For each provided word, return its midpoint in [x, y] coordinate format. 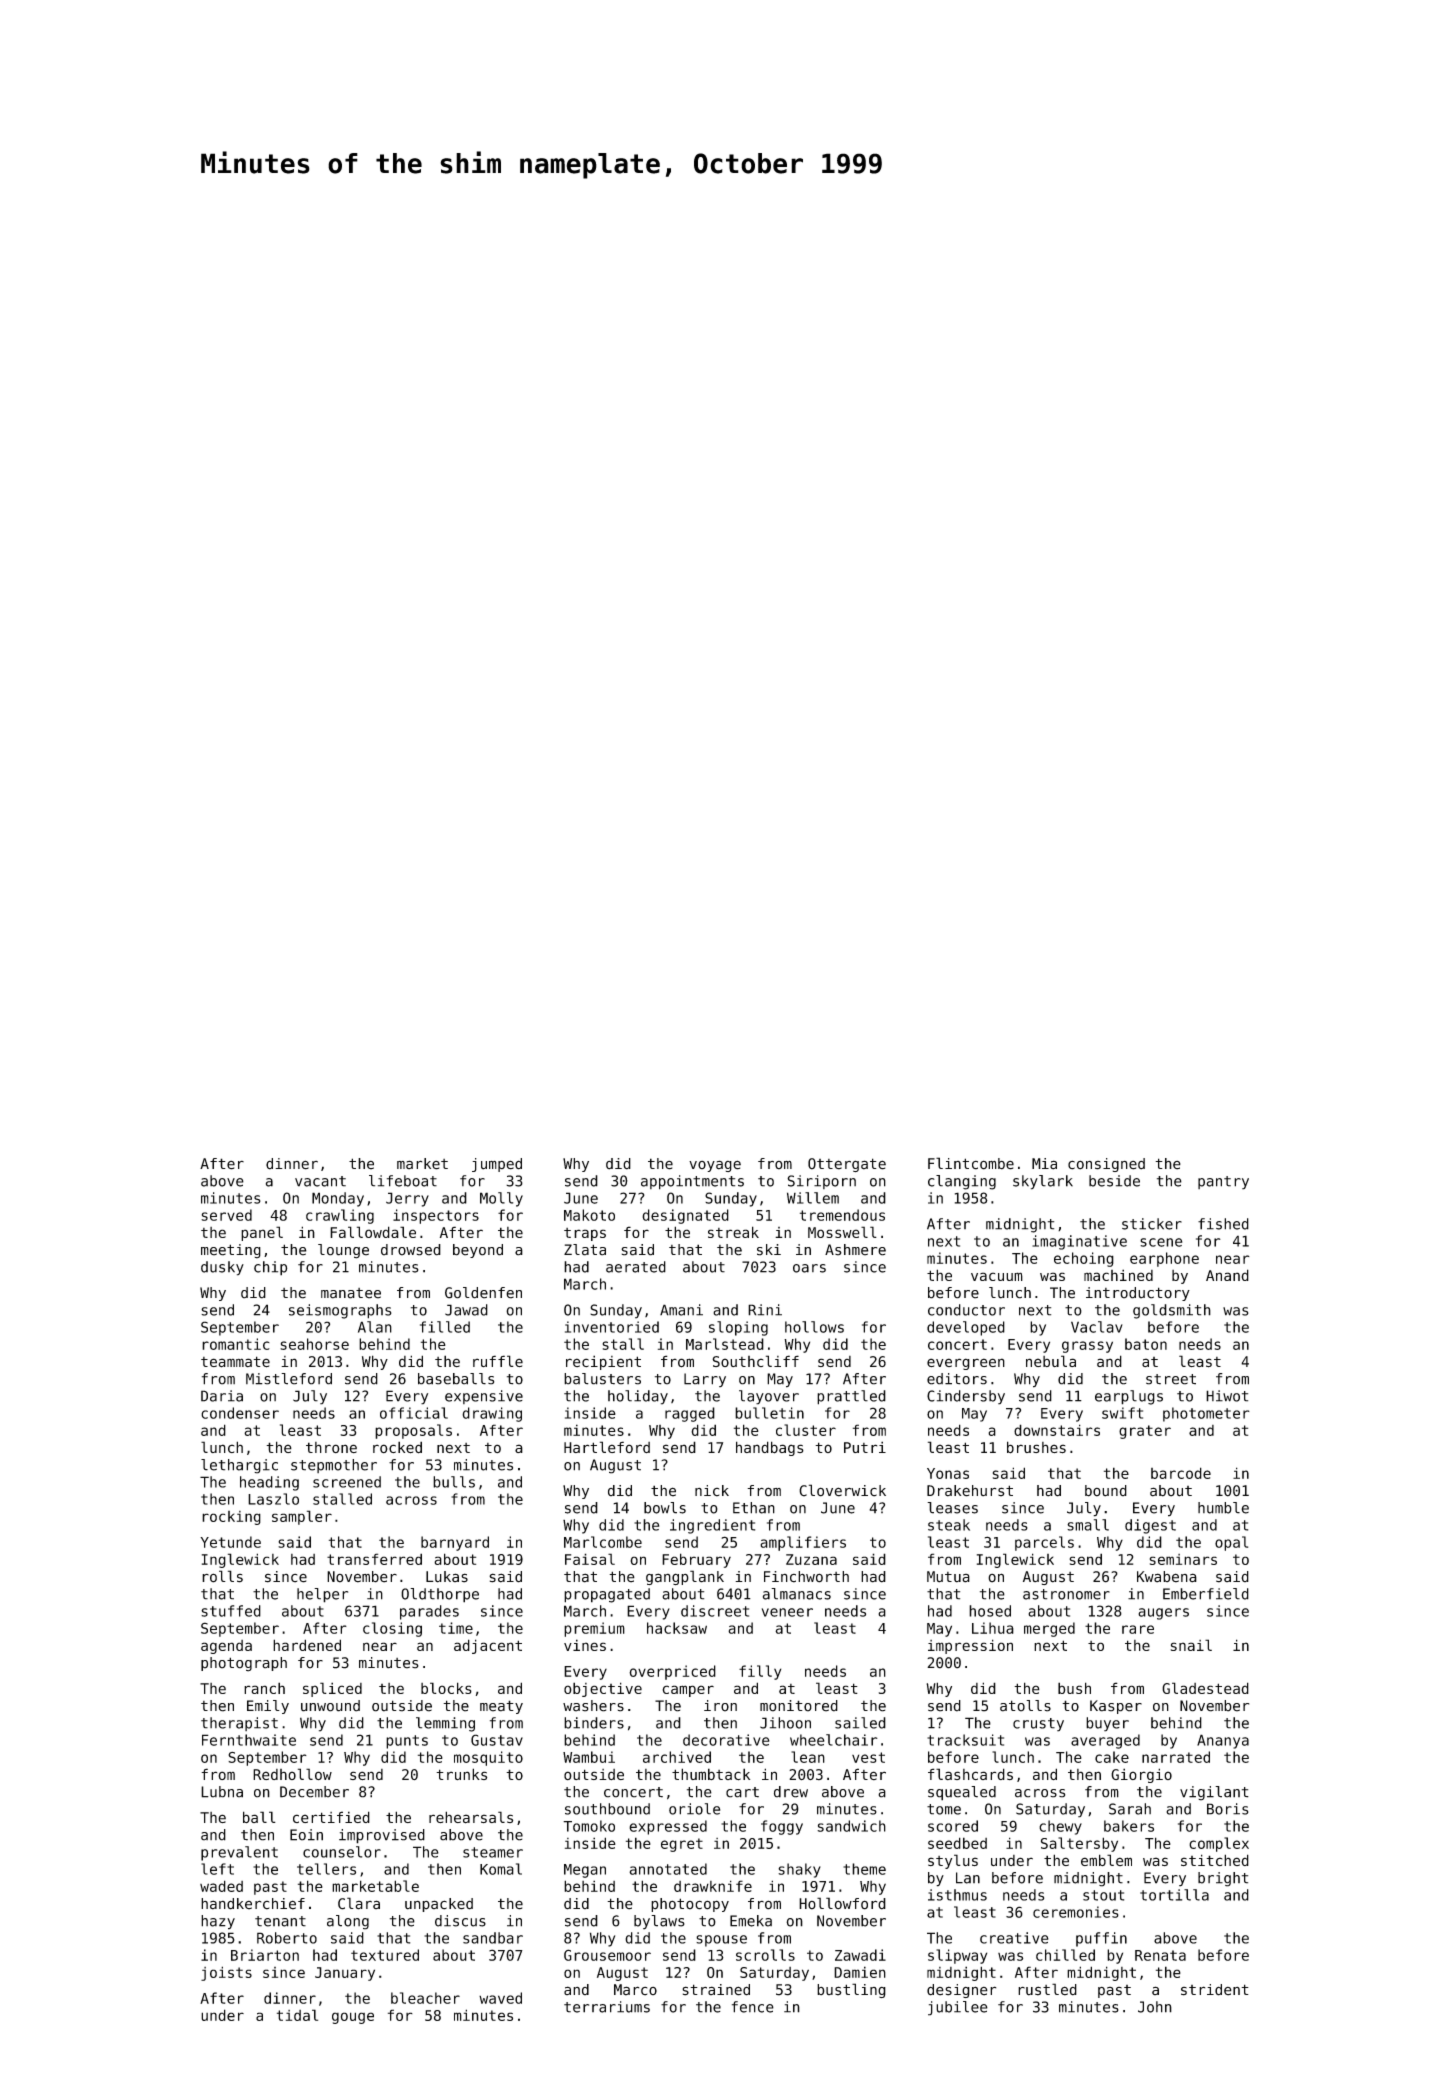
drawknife [713, 1886]
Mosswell [842, 1232]
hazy [218, 1922]
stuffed [231, 1611]
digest [1150, 1526]
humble [1223, 1508]
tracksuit [965, 1740]
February [696, 1560]
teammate [235, 1362]
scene [1161, 1242]
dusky [222, 1268]
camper [688, 1691]
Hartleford [607, 1447]
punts [407, 1742]
